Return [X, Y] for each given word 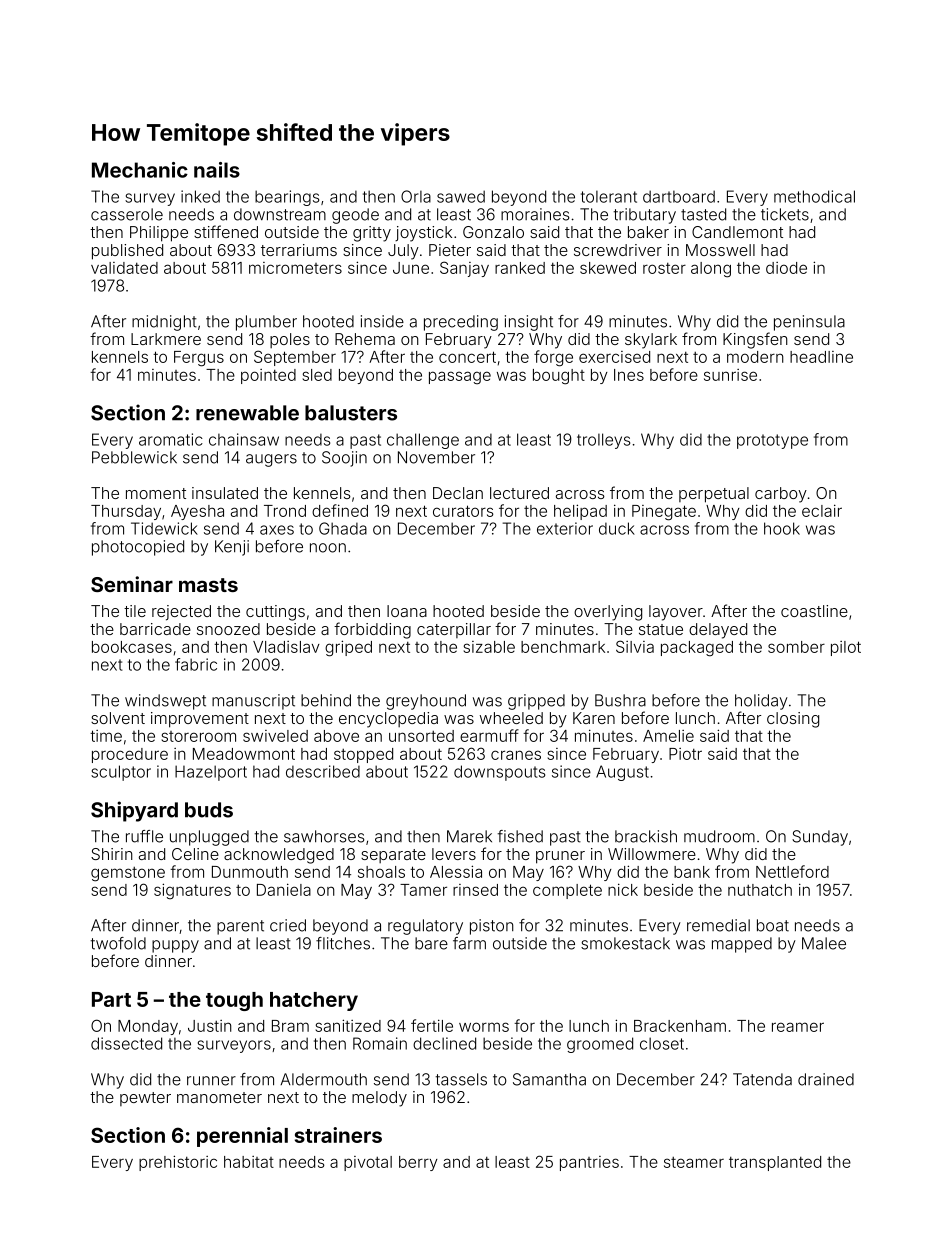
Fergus [199, 359]
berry [418, 1163]
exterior [565, 528]
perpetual [714, 495]
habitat [249, 1162]
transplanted [775, 1163]
